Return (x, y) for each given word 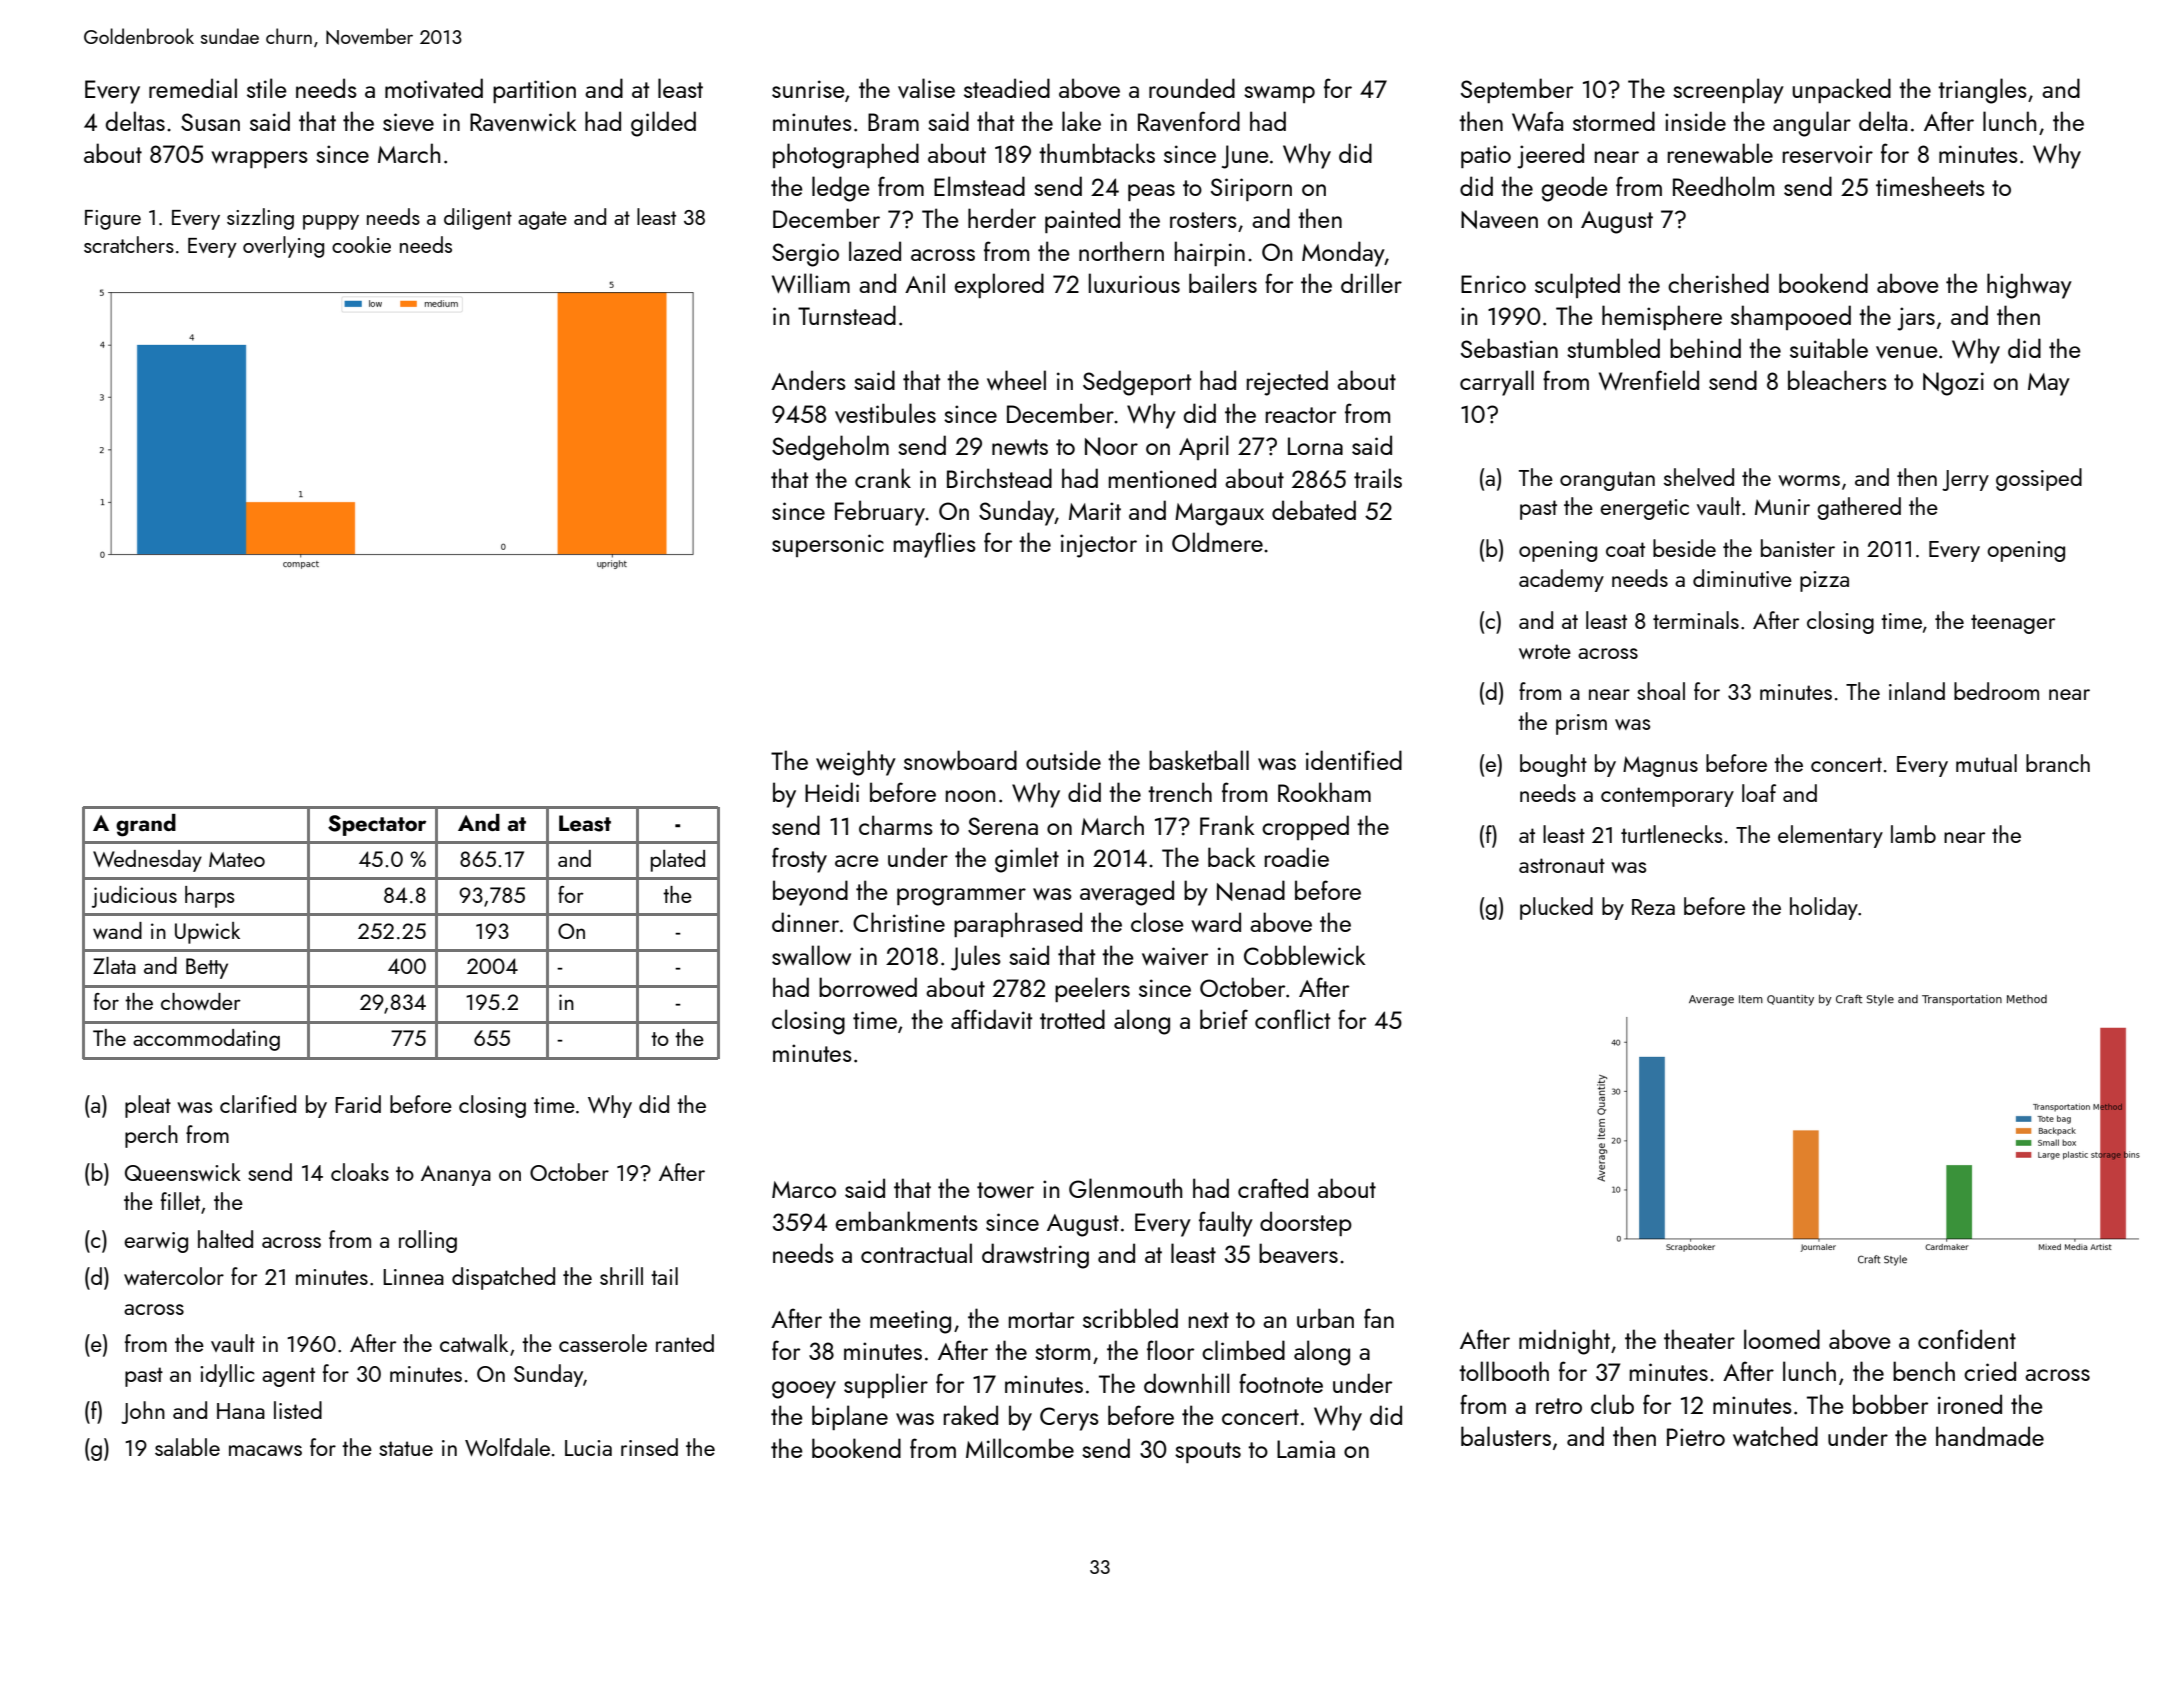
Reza (1653, 907)
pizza (1824, 581)
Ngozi (1953, 384)
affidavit (991, 1019)
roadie (1297, 857)
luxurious (1134, 283)
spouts (1208, 1452)
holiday (1824, 908)
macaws (265, 1450)
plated (678, 861)
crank (883, 478)
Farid (358, 1104)
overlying (283, 247)
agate (542, 220)
